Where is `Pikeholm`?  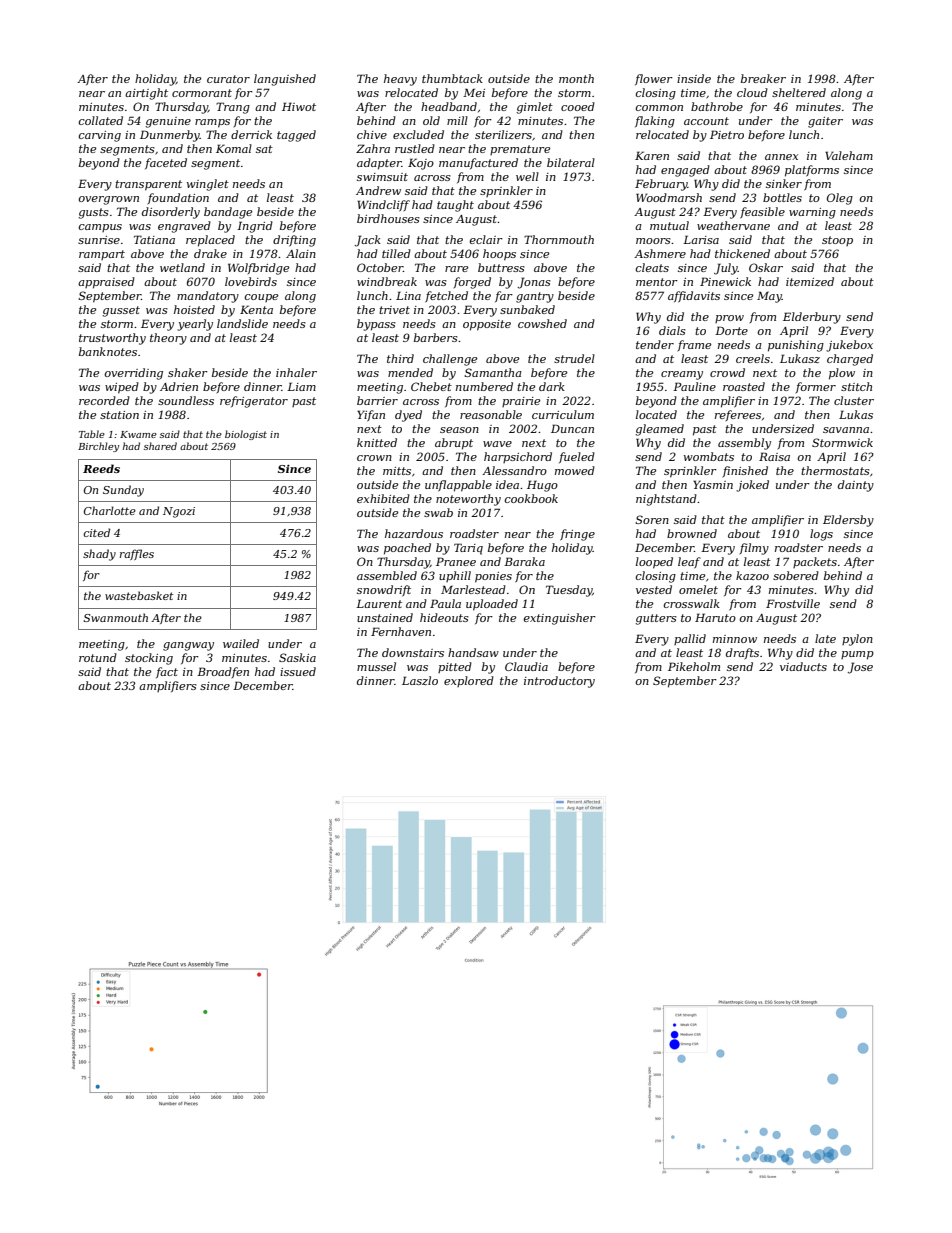 Pikeholm is located at coordinates (694, 666).
